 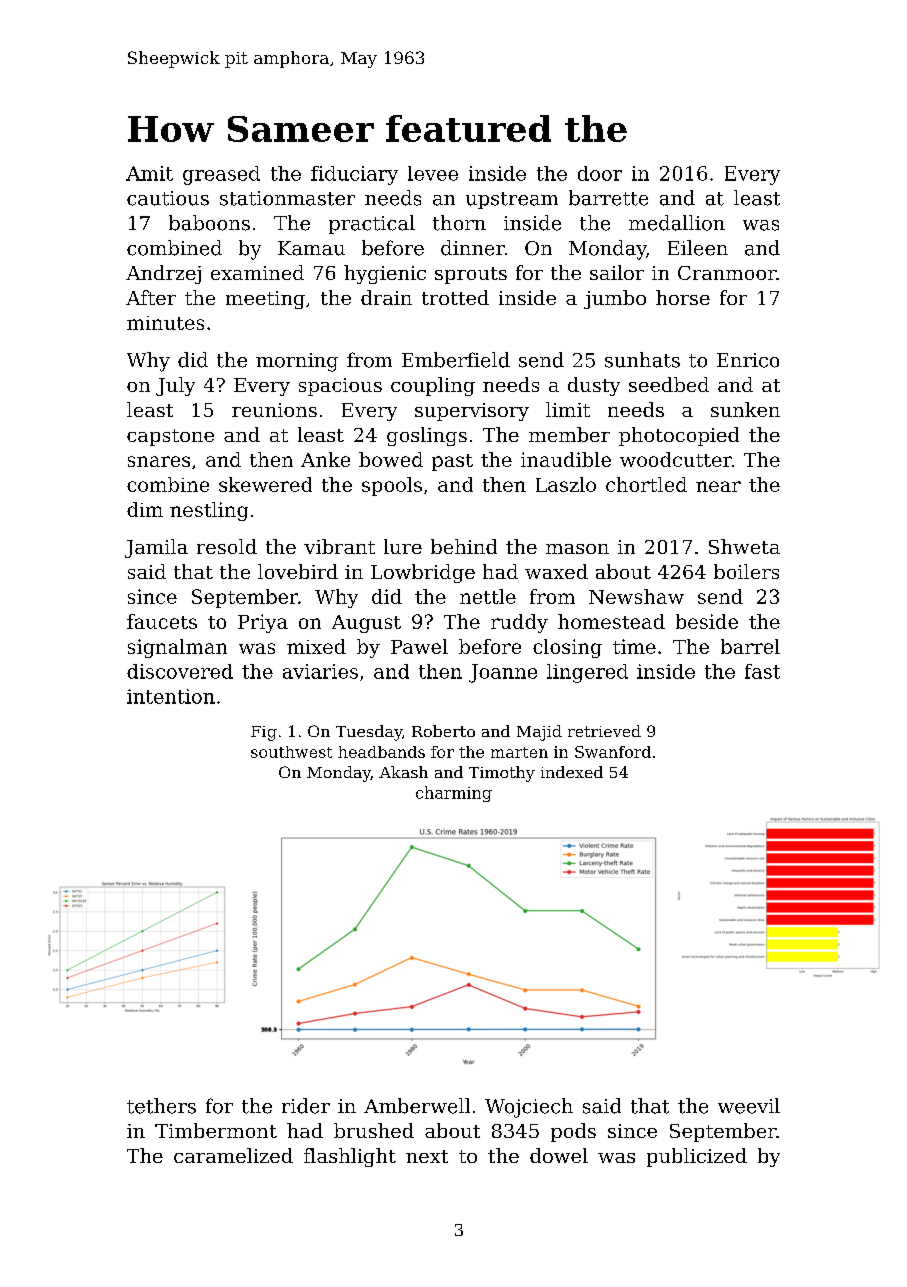 I want to click on Amberwell, so click(x=417, y=1106).
